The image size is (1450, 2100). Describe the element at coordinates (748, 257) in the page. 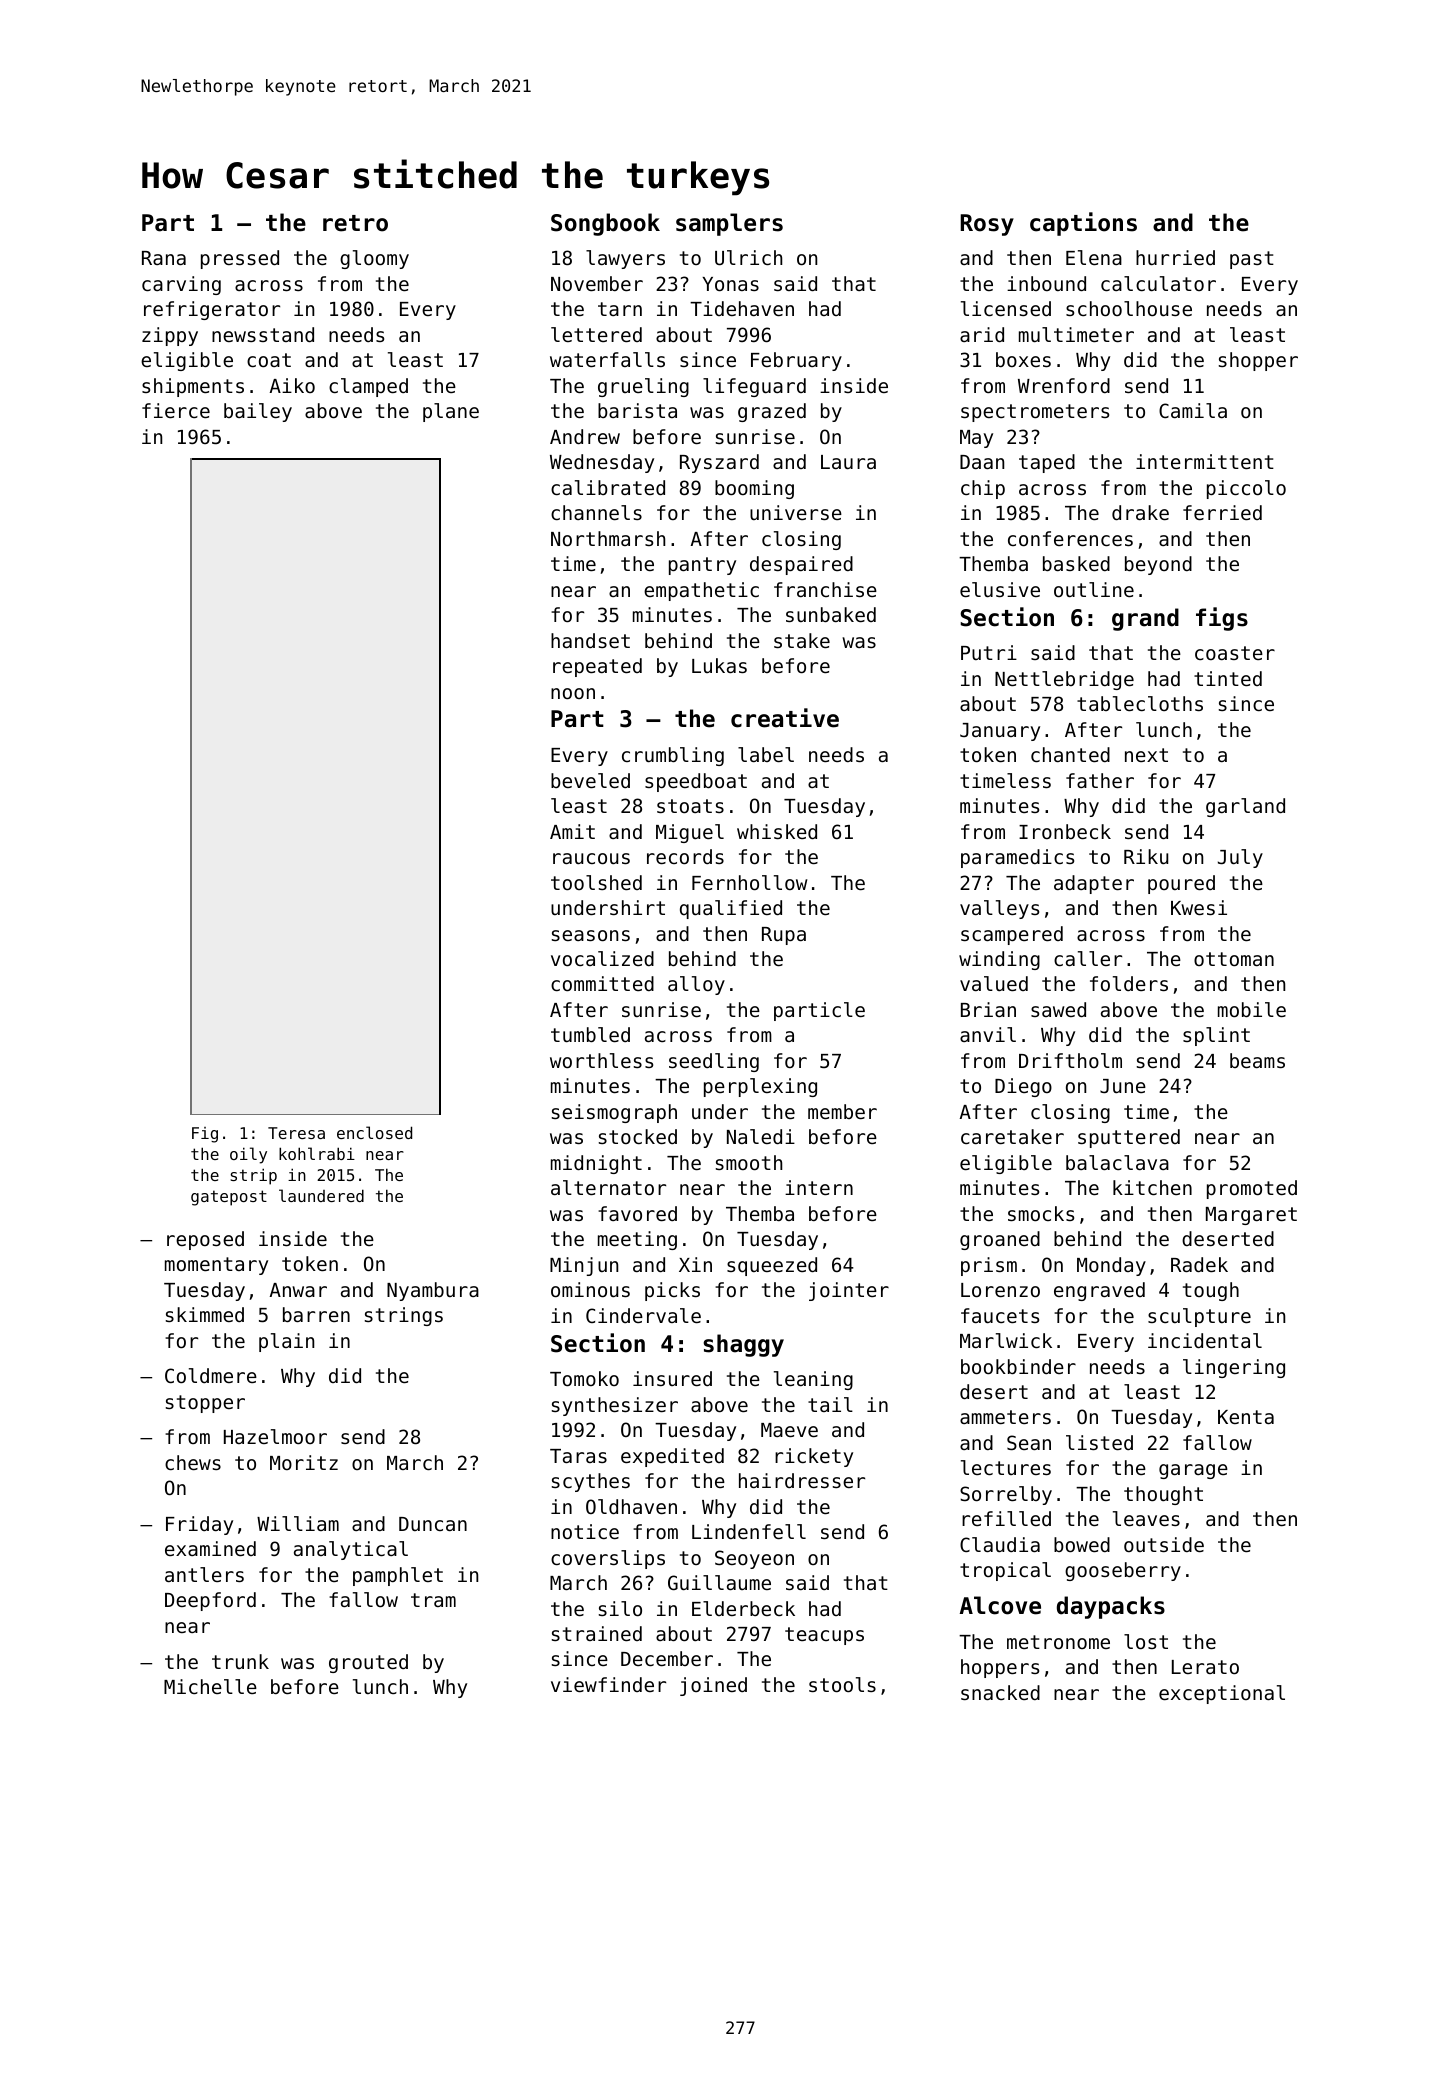

I see `Ulrich` at that location.
